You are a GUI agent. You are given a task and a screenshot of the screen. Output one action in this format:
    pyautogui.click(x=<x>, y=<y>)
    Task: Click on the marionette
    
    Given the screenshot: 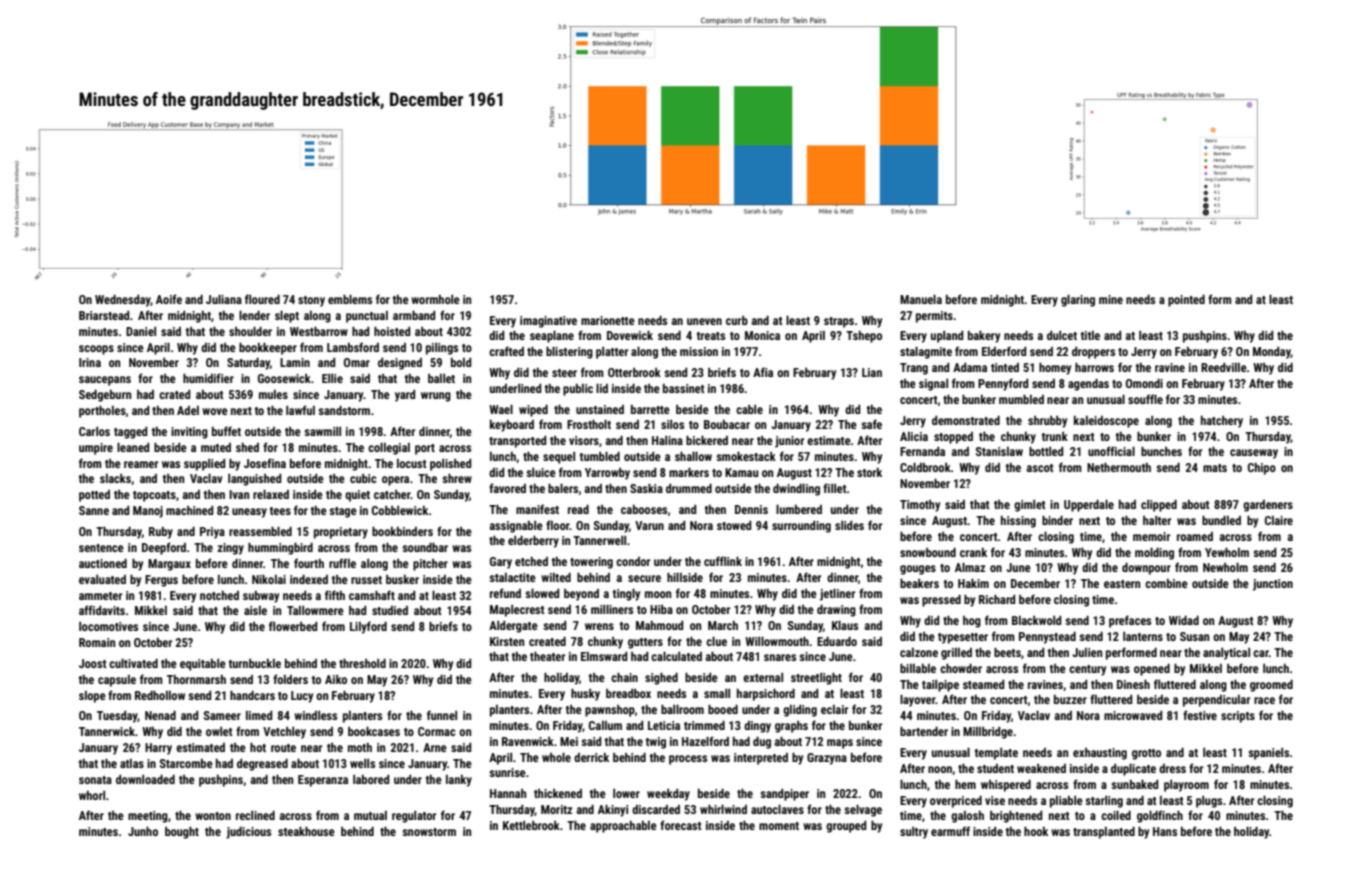 What is the action you would take?
    pyautogui.click(x=608, y=320)
